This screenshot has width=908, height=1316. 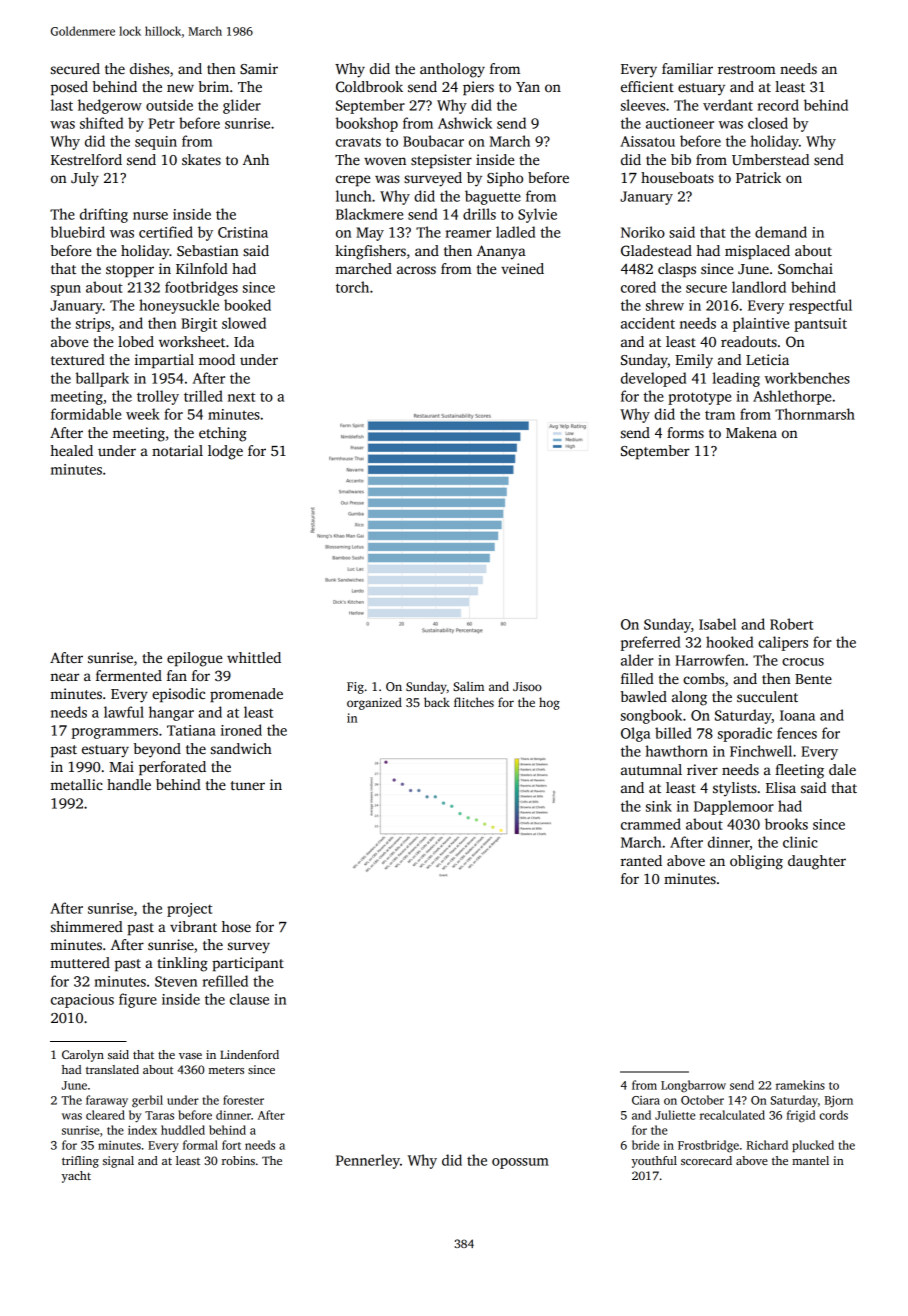 I want to click on ranted, so click(x=641, y=860).
